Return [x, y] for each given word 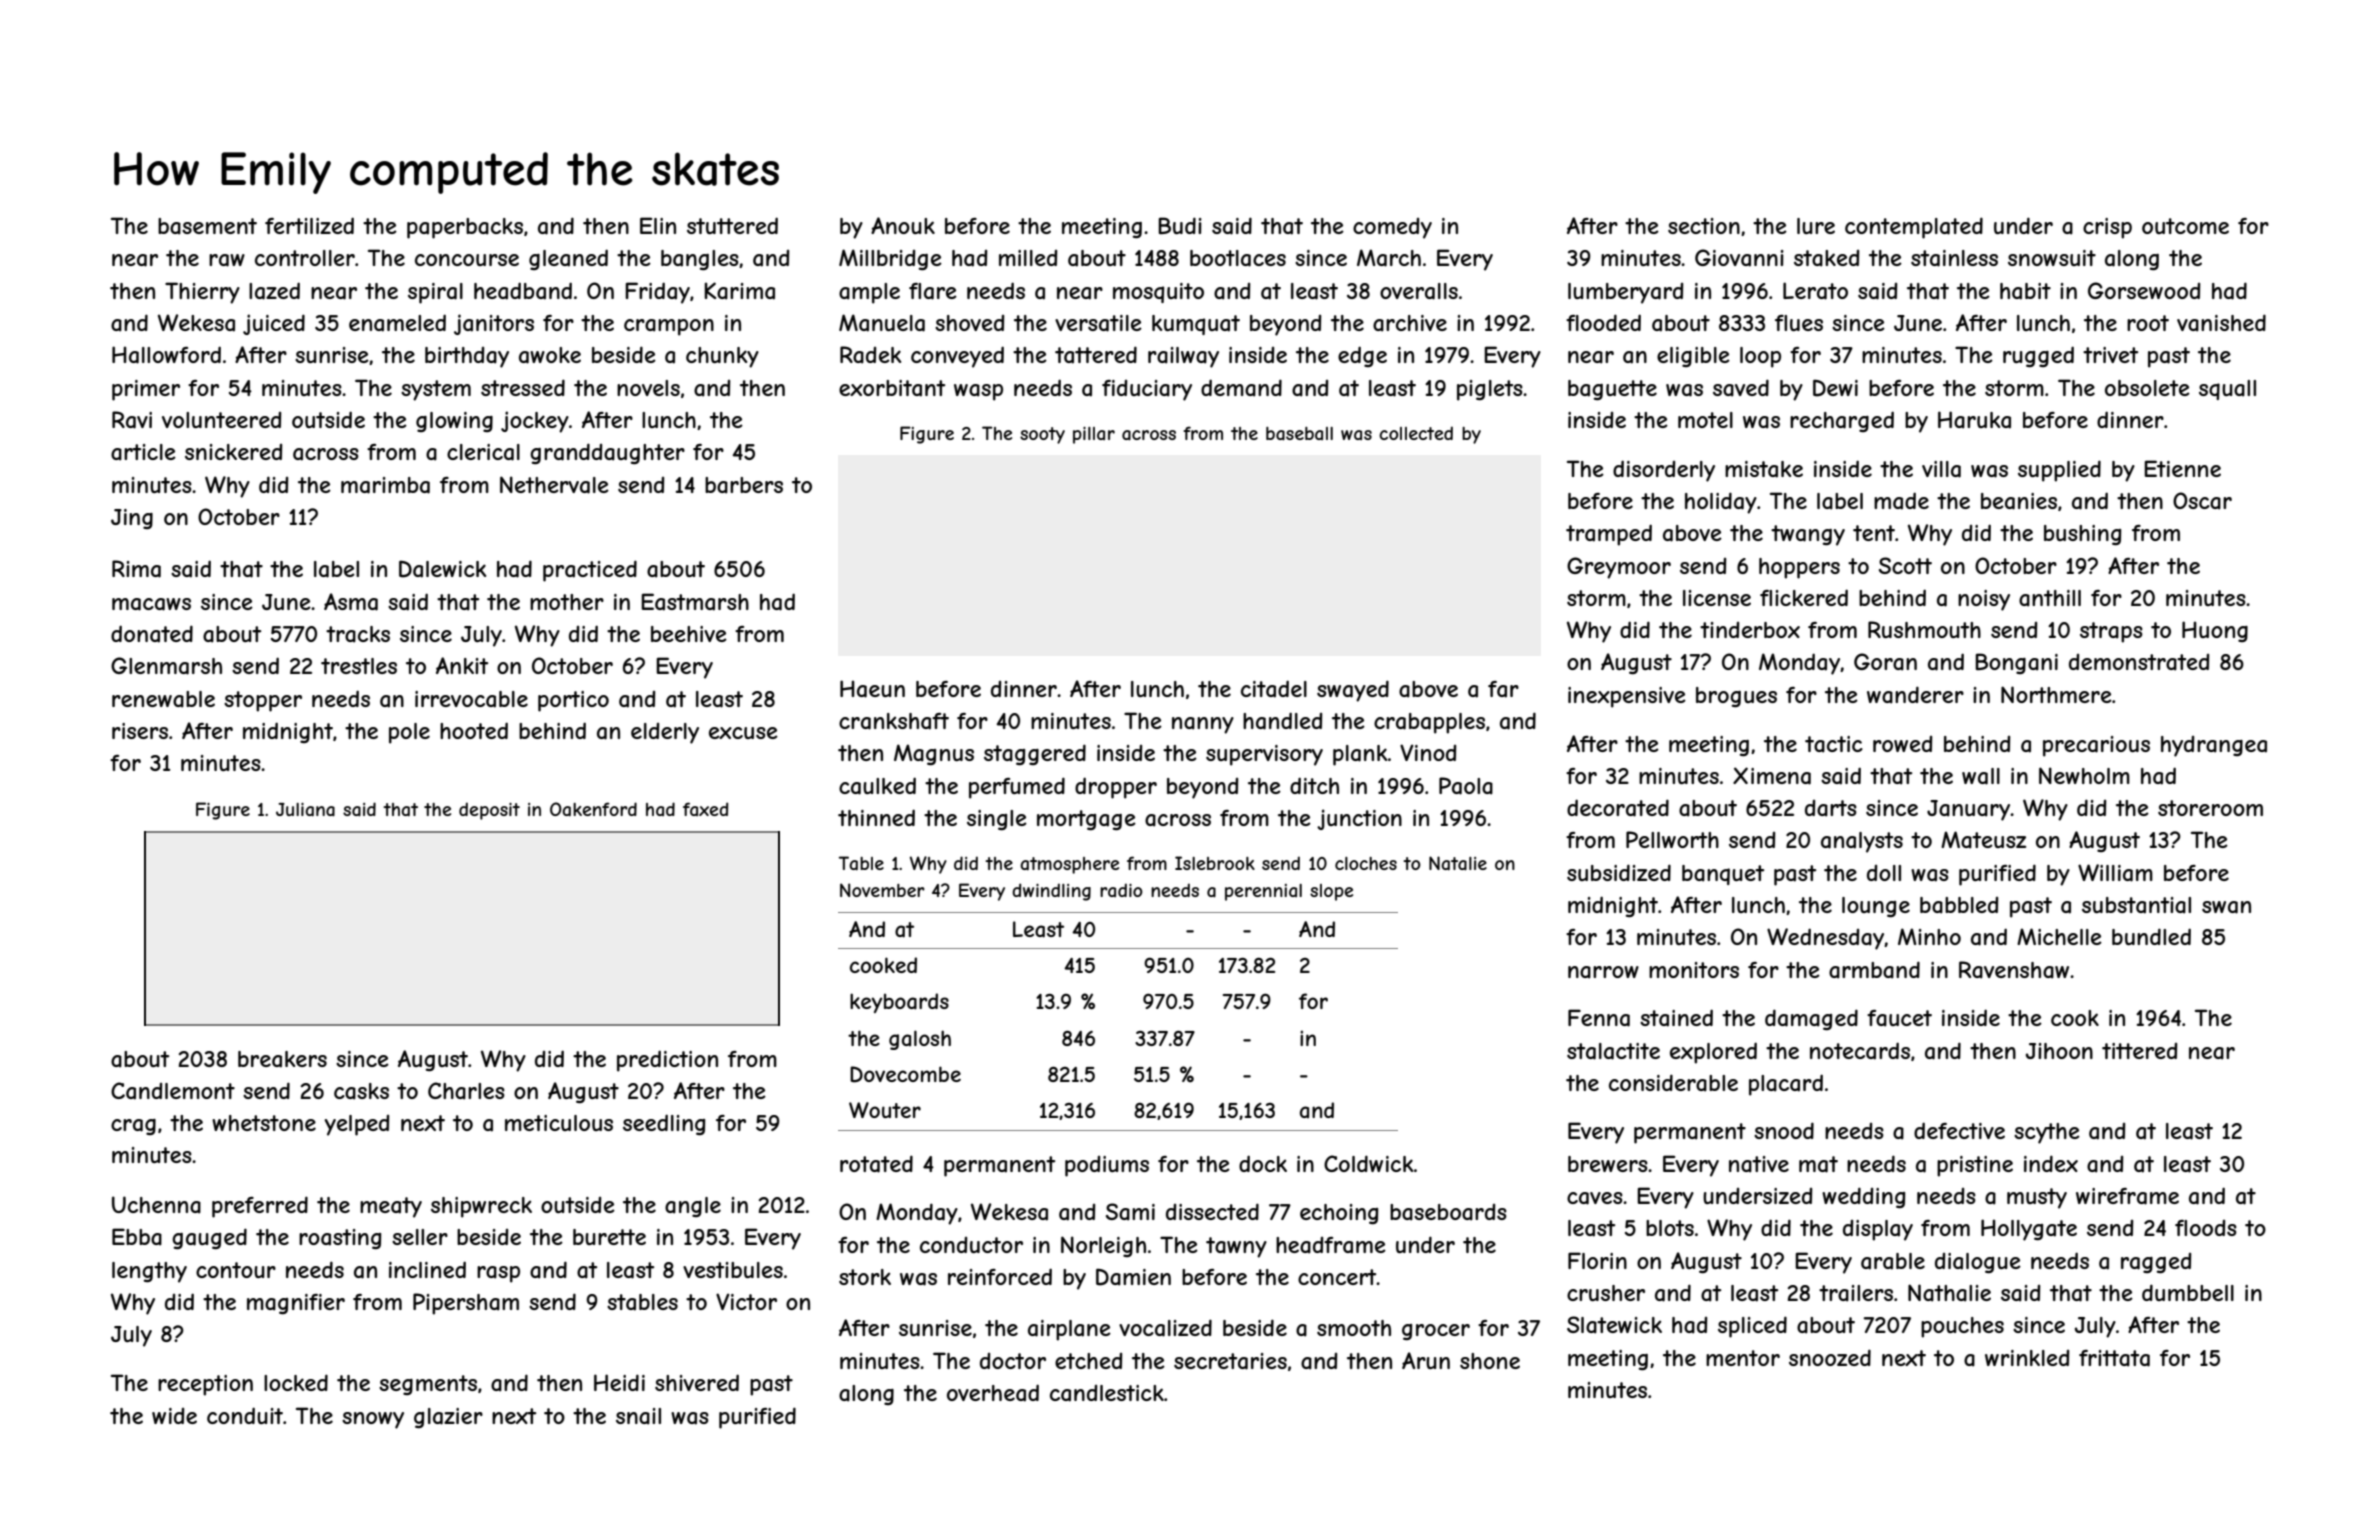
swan [2226, 907]
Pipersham [466, 1304]
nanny [1203, 725]
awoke [550, 355]
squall [2227, 390]
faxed [705, 809]
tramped [1609, 535]
